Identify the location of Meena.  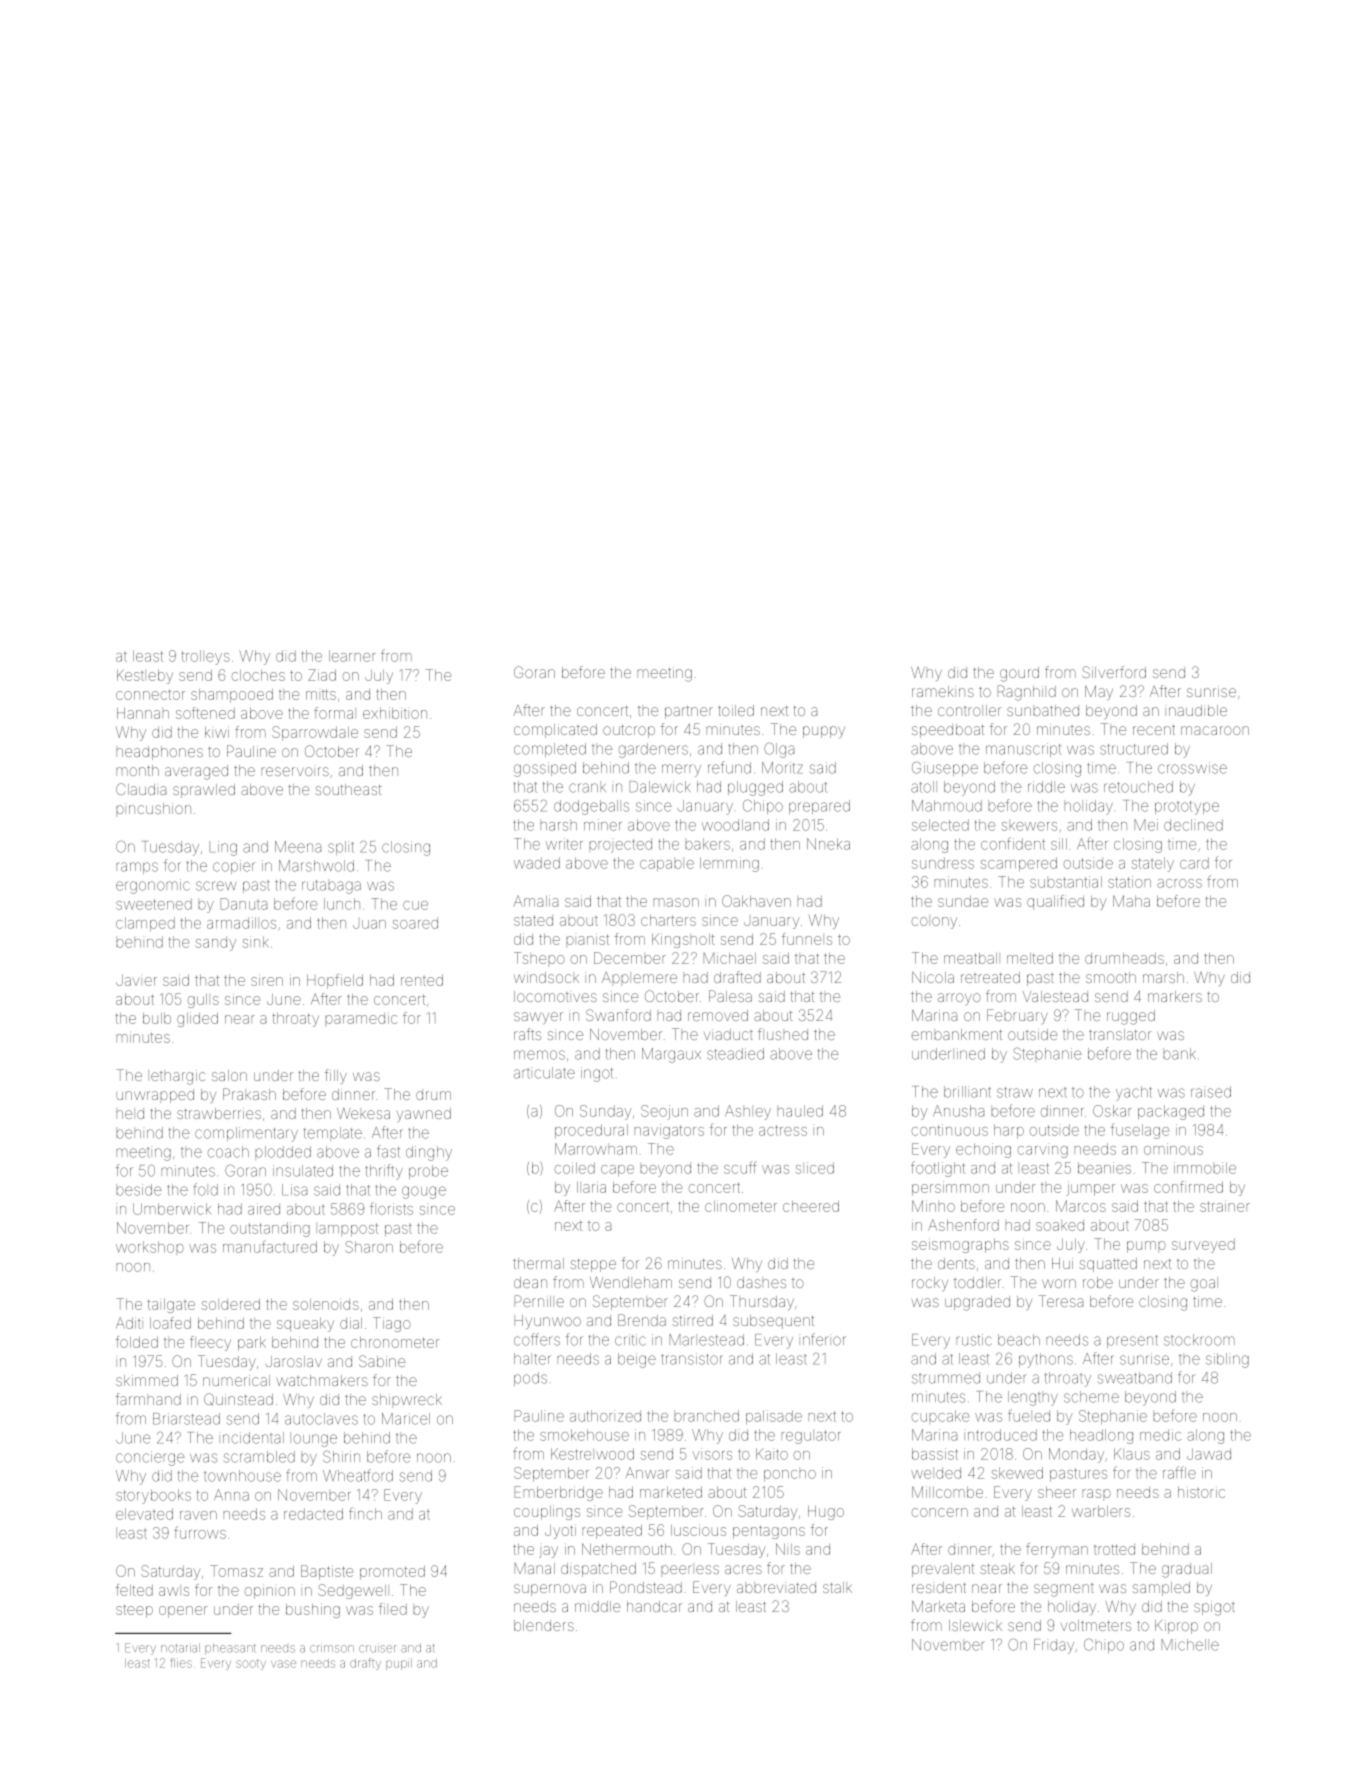
(298, 847).
